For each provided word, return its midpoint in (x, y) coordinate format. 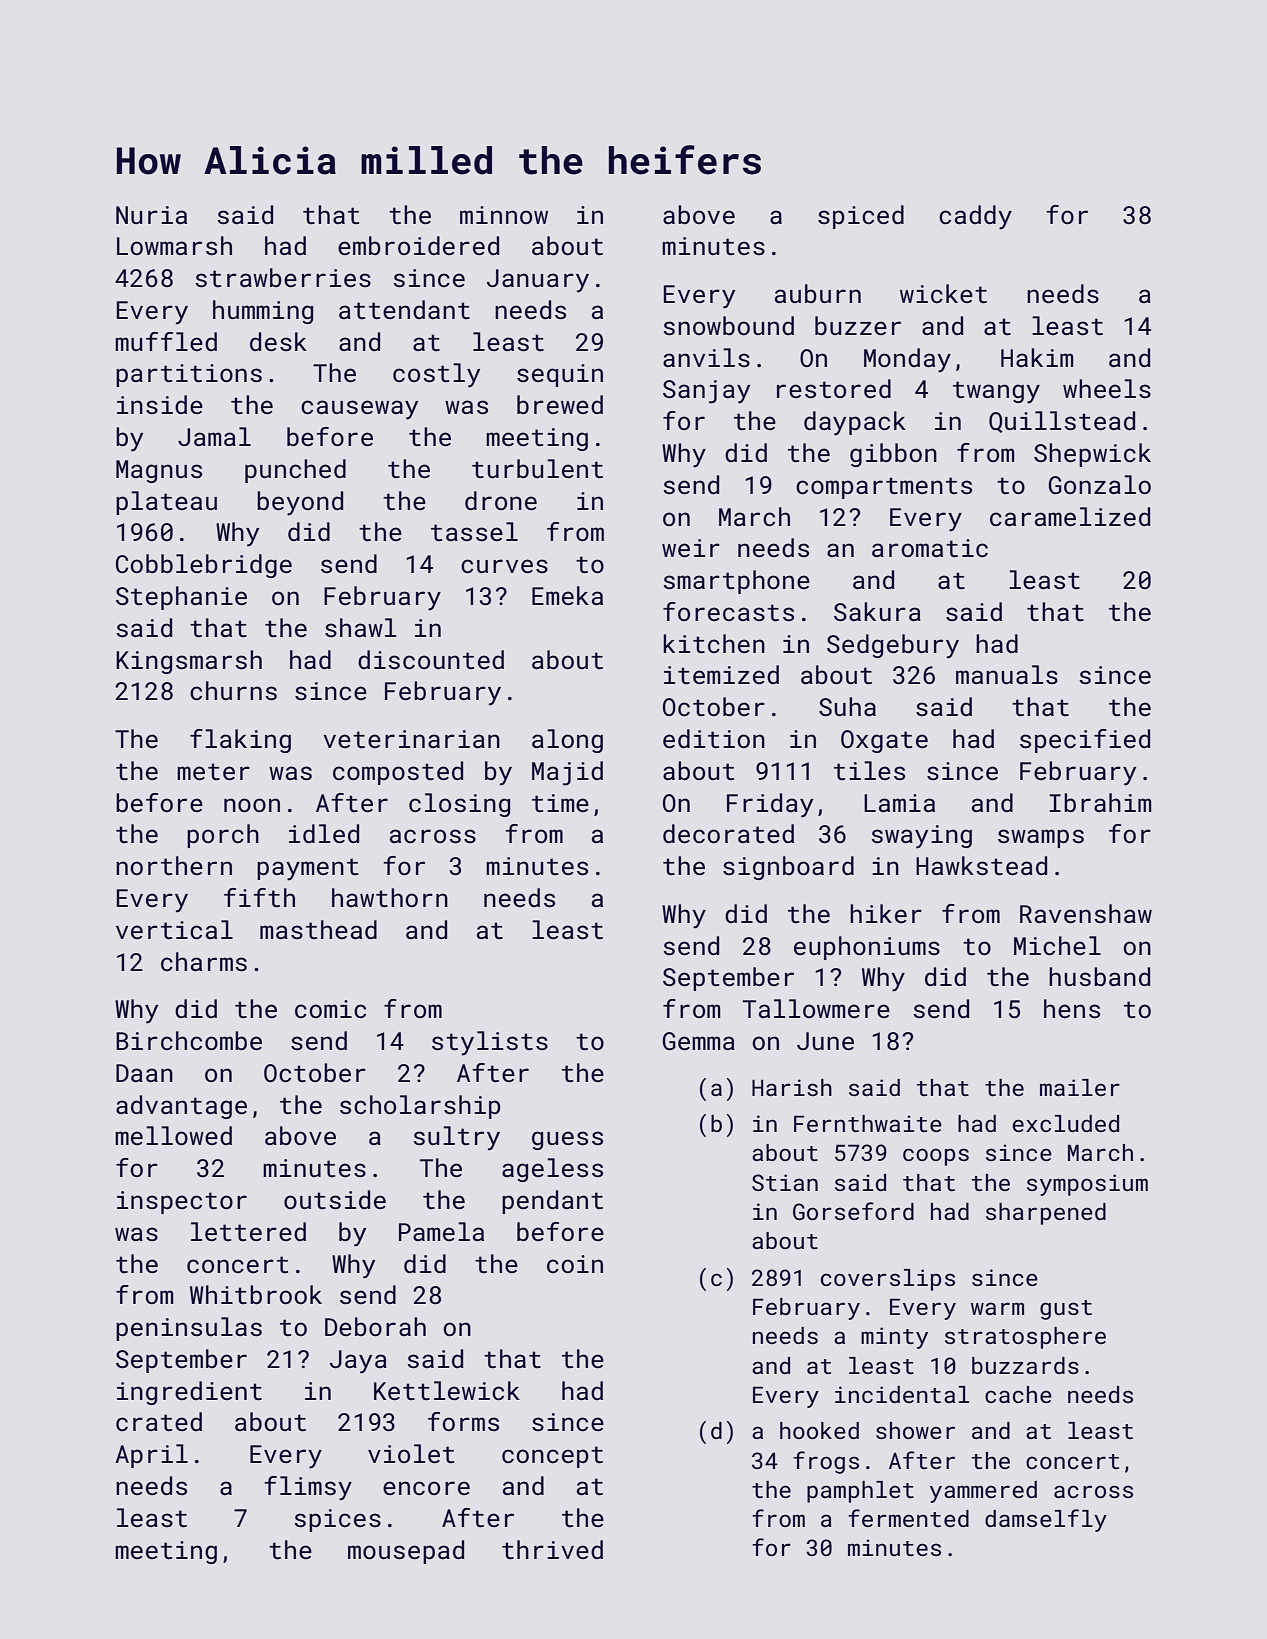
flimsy (308, 1488)
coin (575, 1264)
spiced (861, 217)
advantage (181, 1107)
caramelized (1070, 517)
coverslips (888, 1280)
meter (213, 772)
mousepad (406, 1552)
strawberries (283, 278)
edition (714, 739)
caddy (975, 217)
